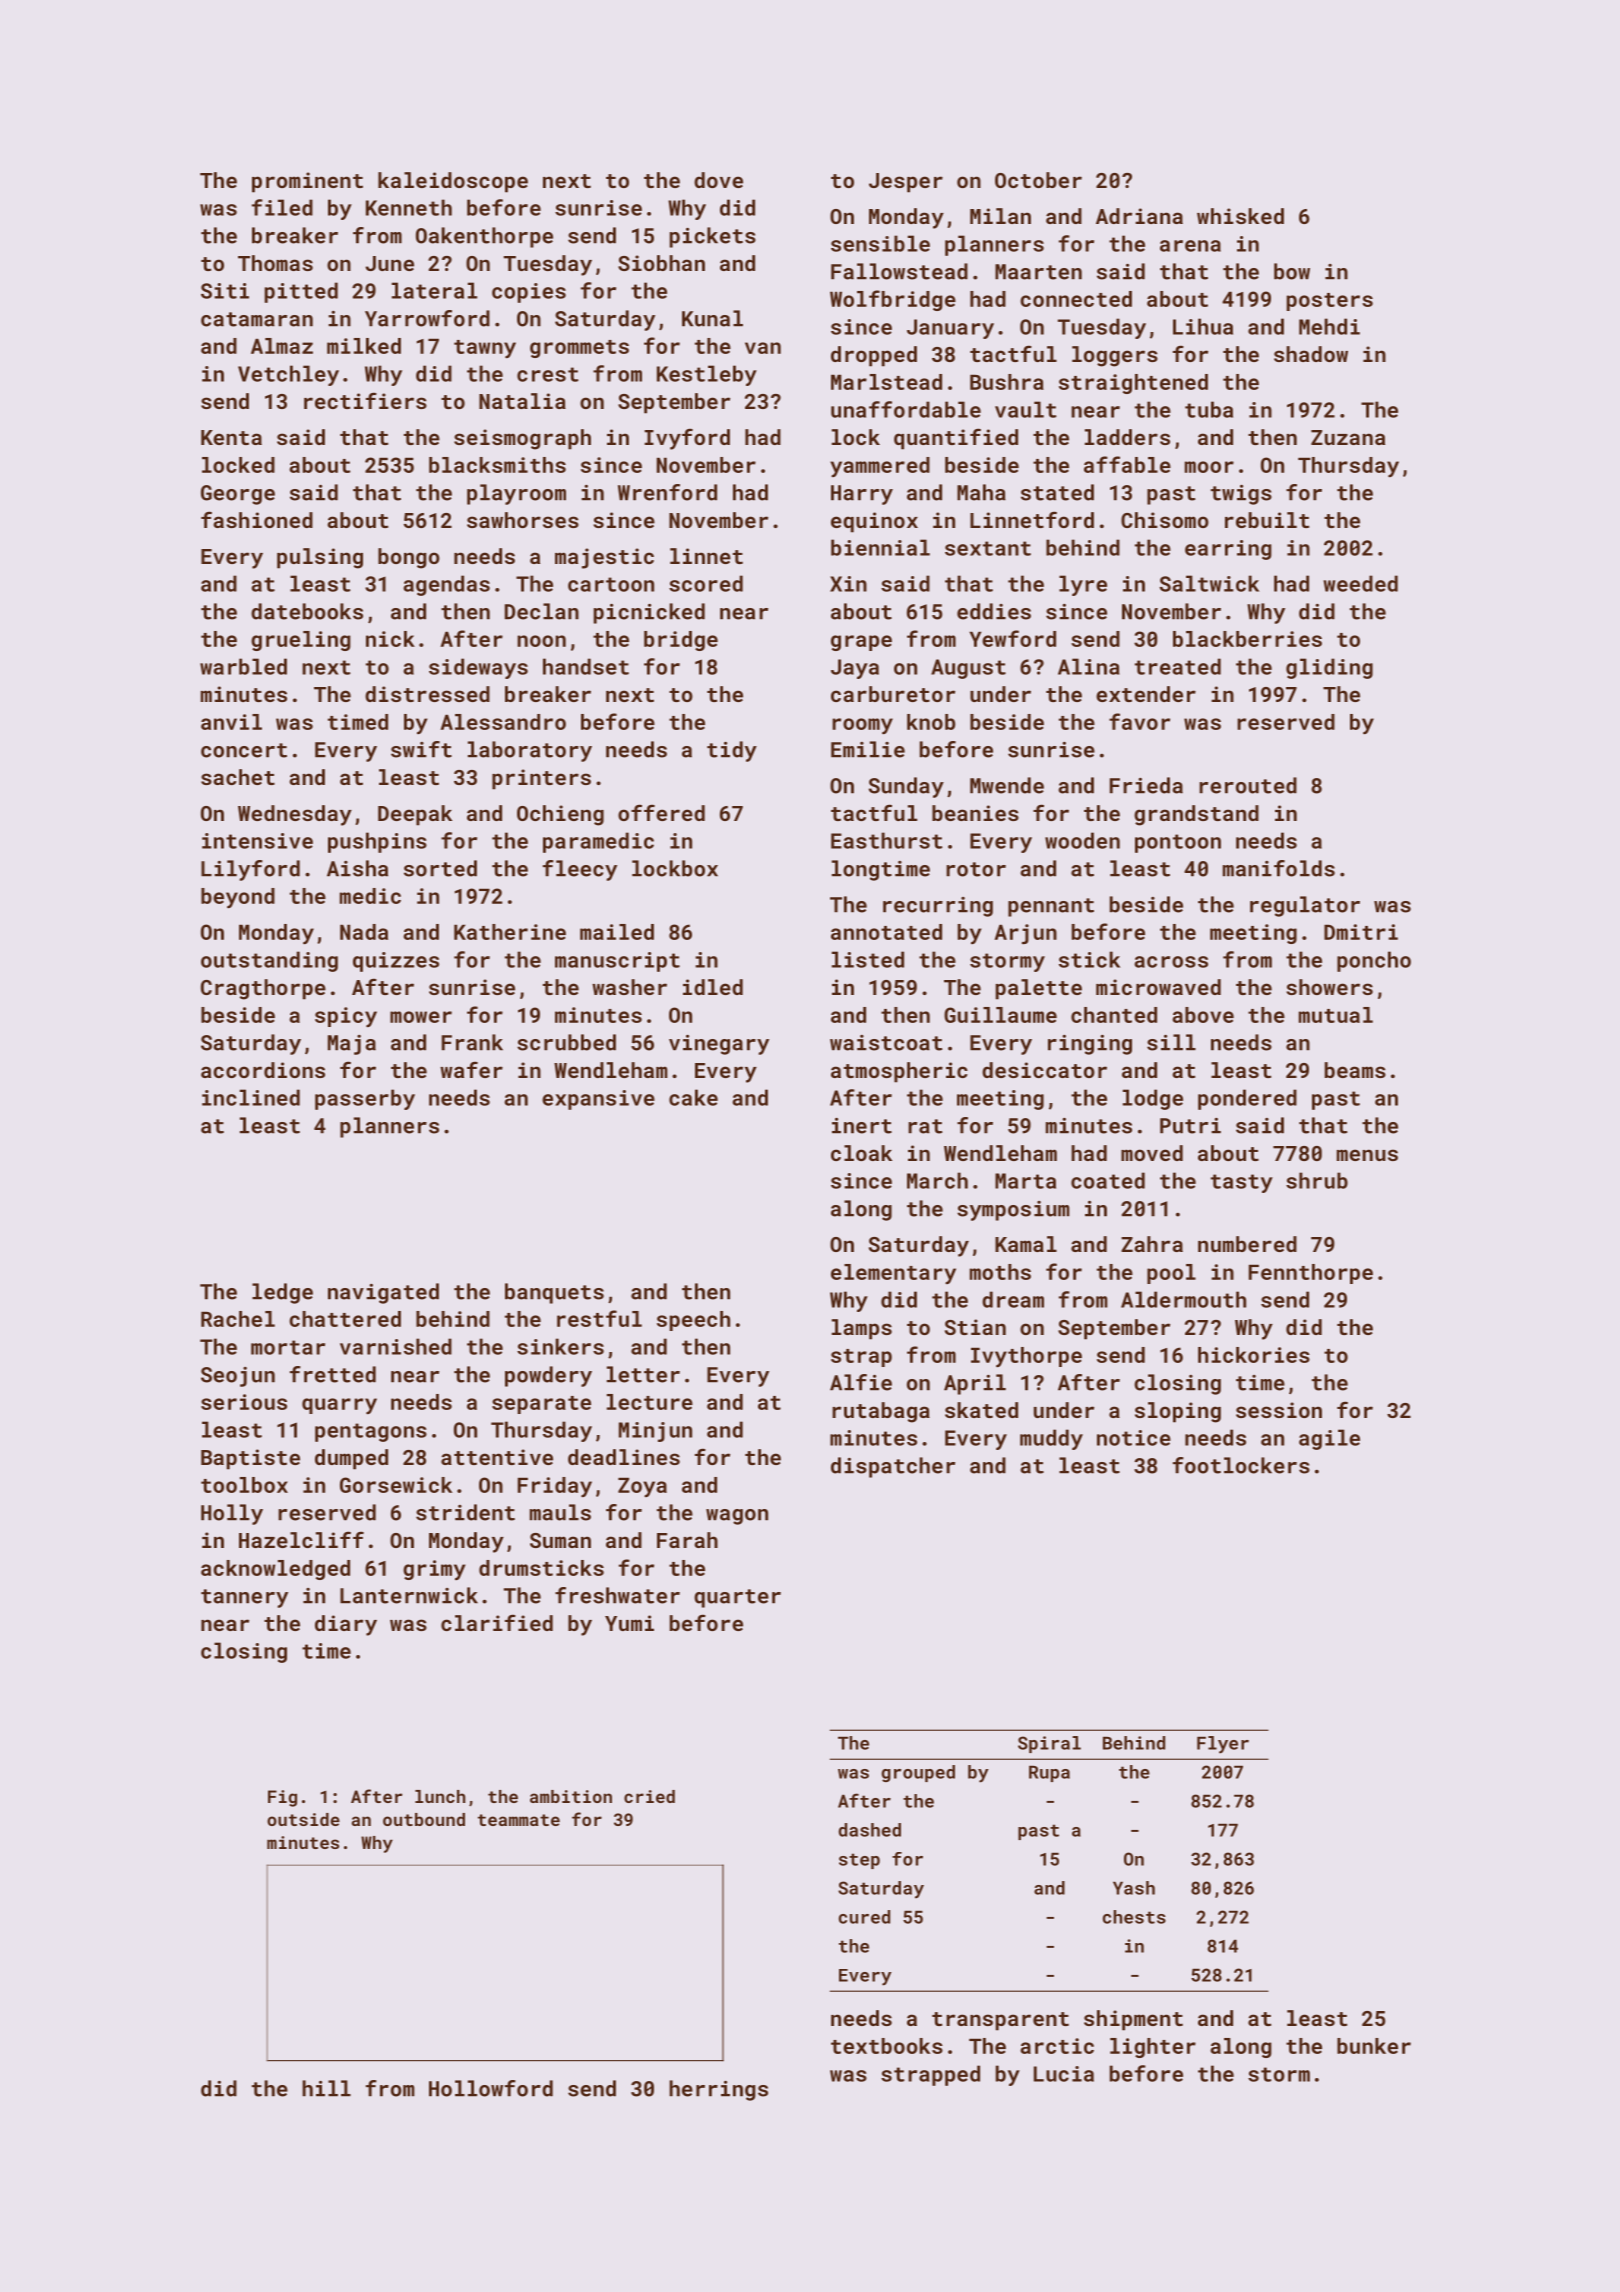  Describe the element at coordinates (718, 2090) in the document. I see `herrings` at that location.
